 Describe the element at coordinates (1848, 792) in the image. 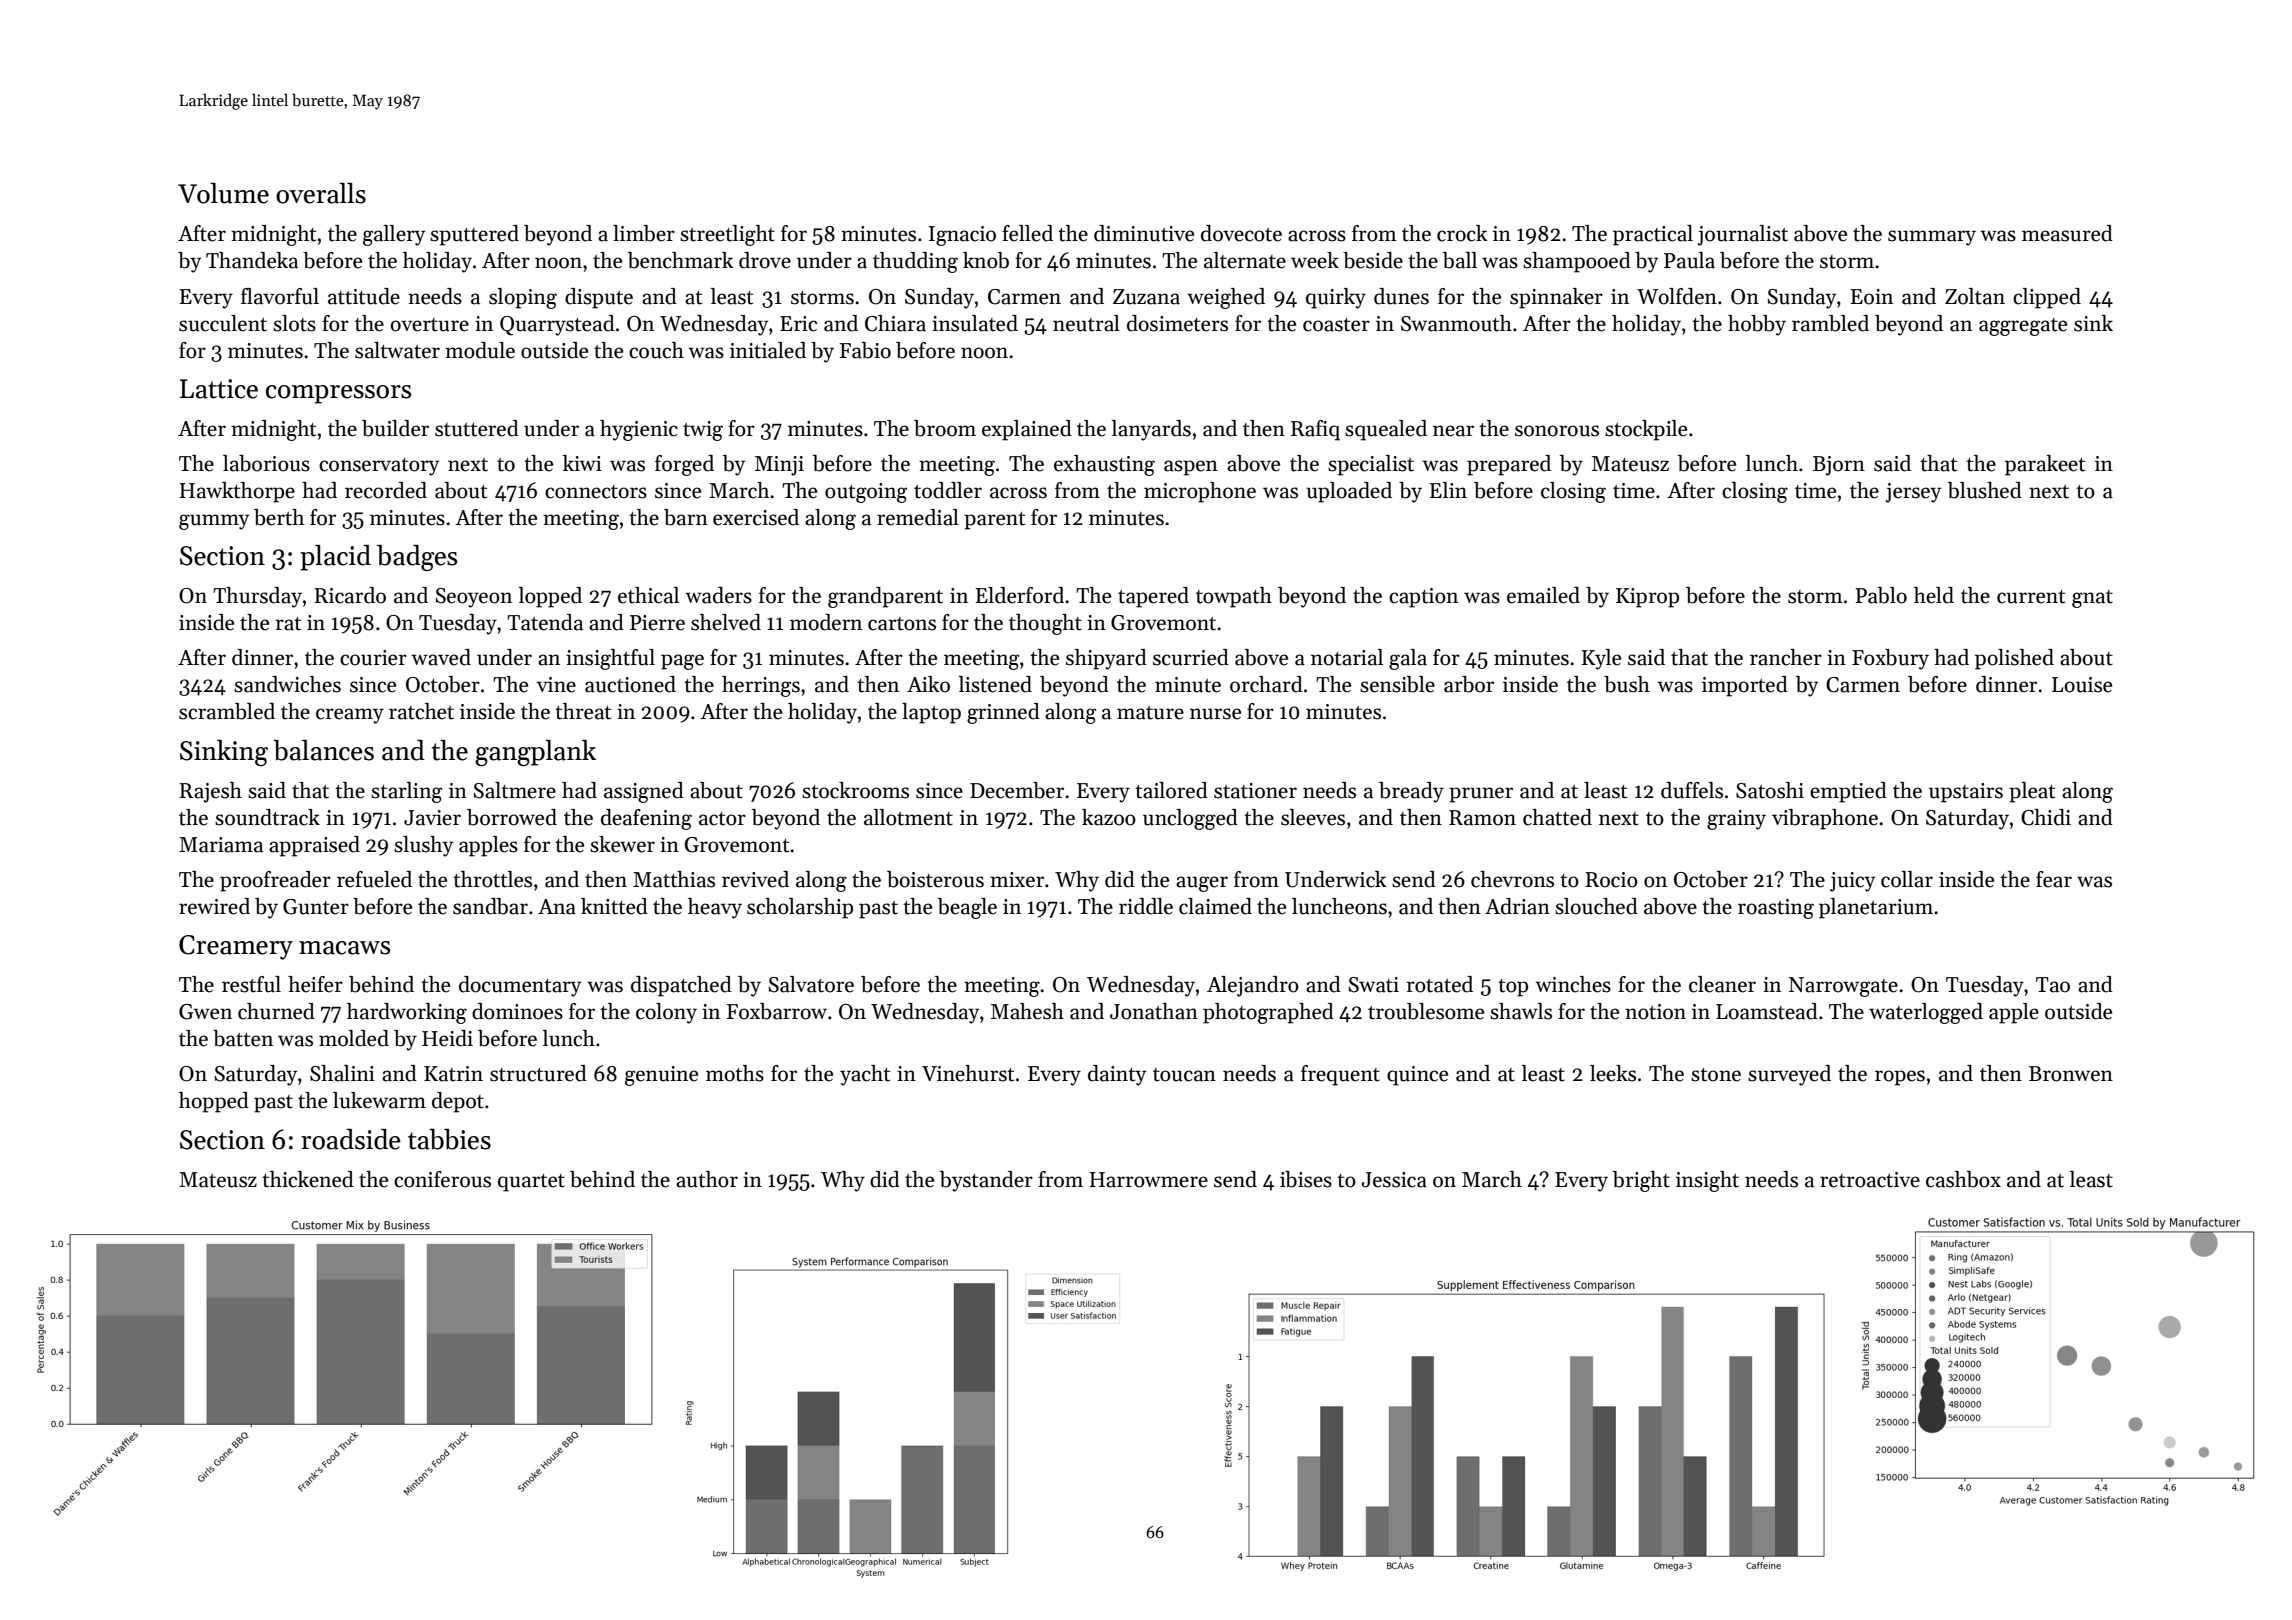

I see `emptied` at that location.
